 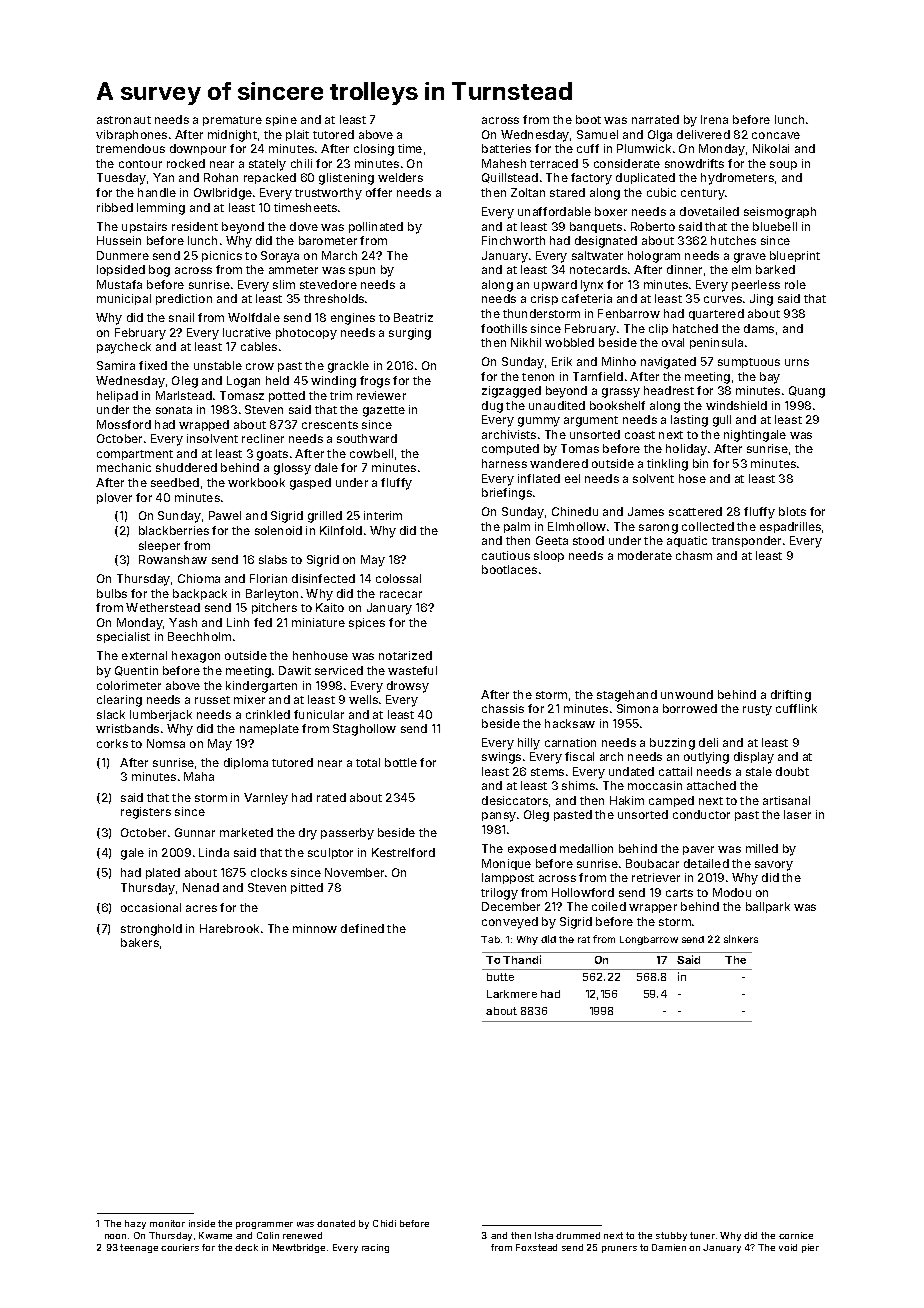 I want to click on concave, so click(x=776, y=135).
